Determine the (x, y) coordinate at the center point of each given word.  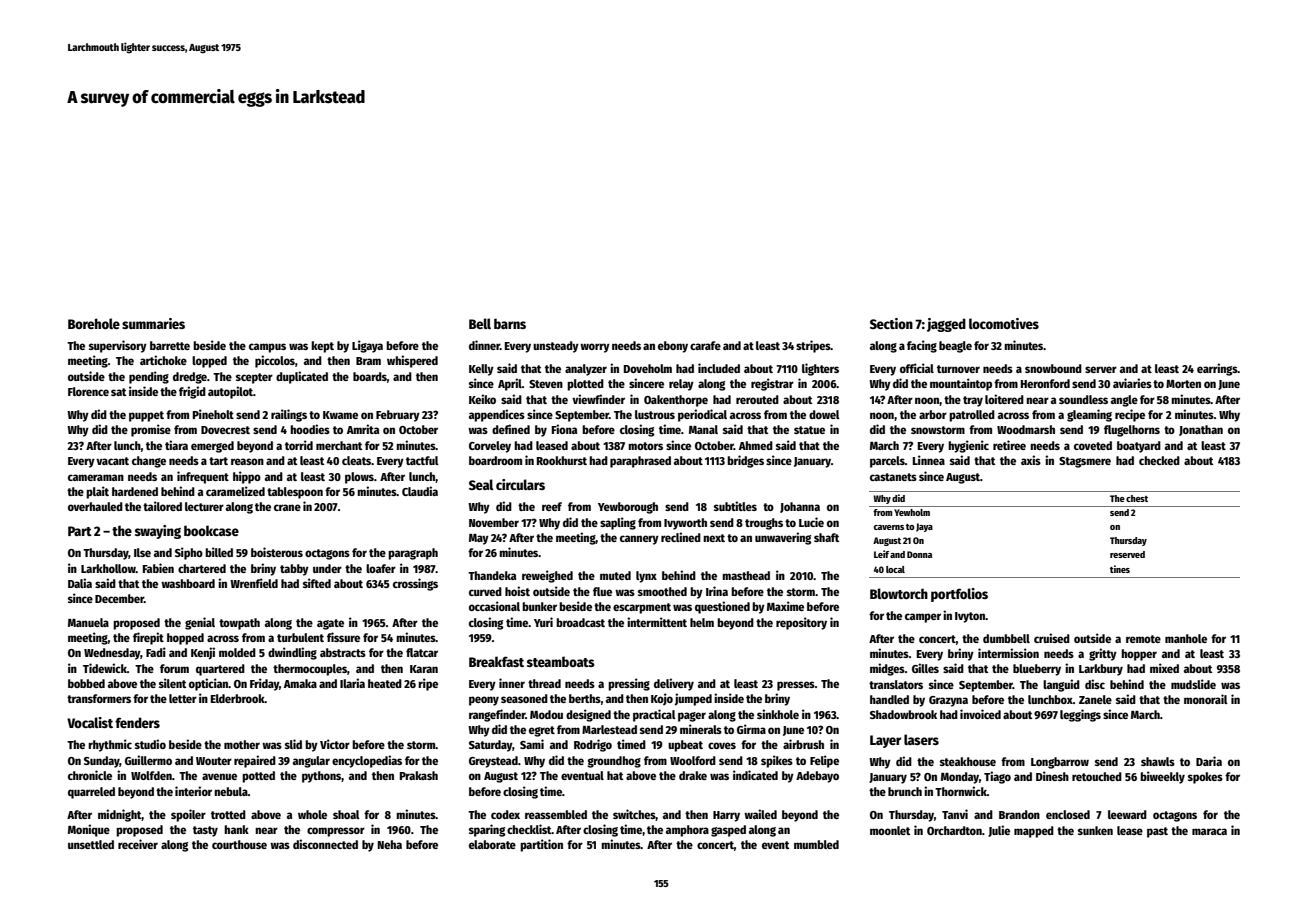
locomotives (1004, 323)
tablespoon (295, 493)
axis (1031, 460)
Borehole (94, 323)
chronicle (90, 775)
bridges (745, 461)
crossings (415, 584)
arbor (933, 414)
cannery (639, 540)
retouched (1097, 776)
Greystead (493, 762)
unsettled (91, 844)
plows (359, 478)
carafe (705, 345)
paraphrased (640, 462)
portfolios (959, 595)
